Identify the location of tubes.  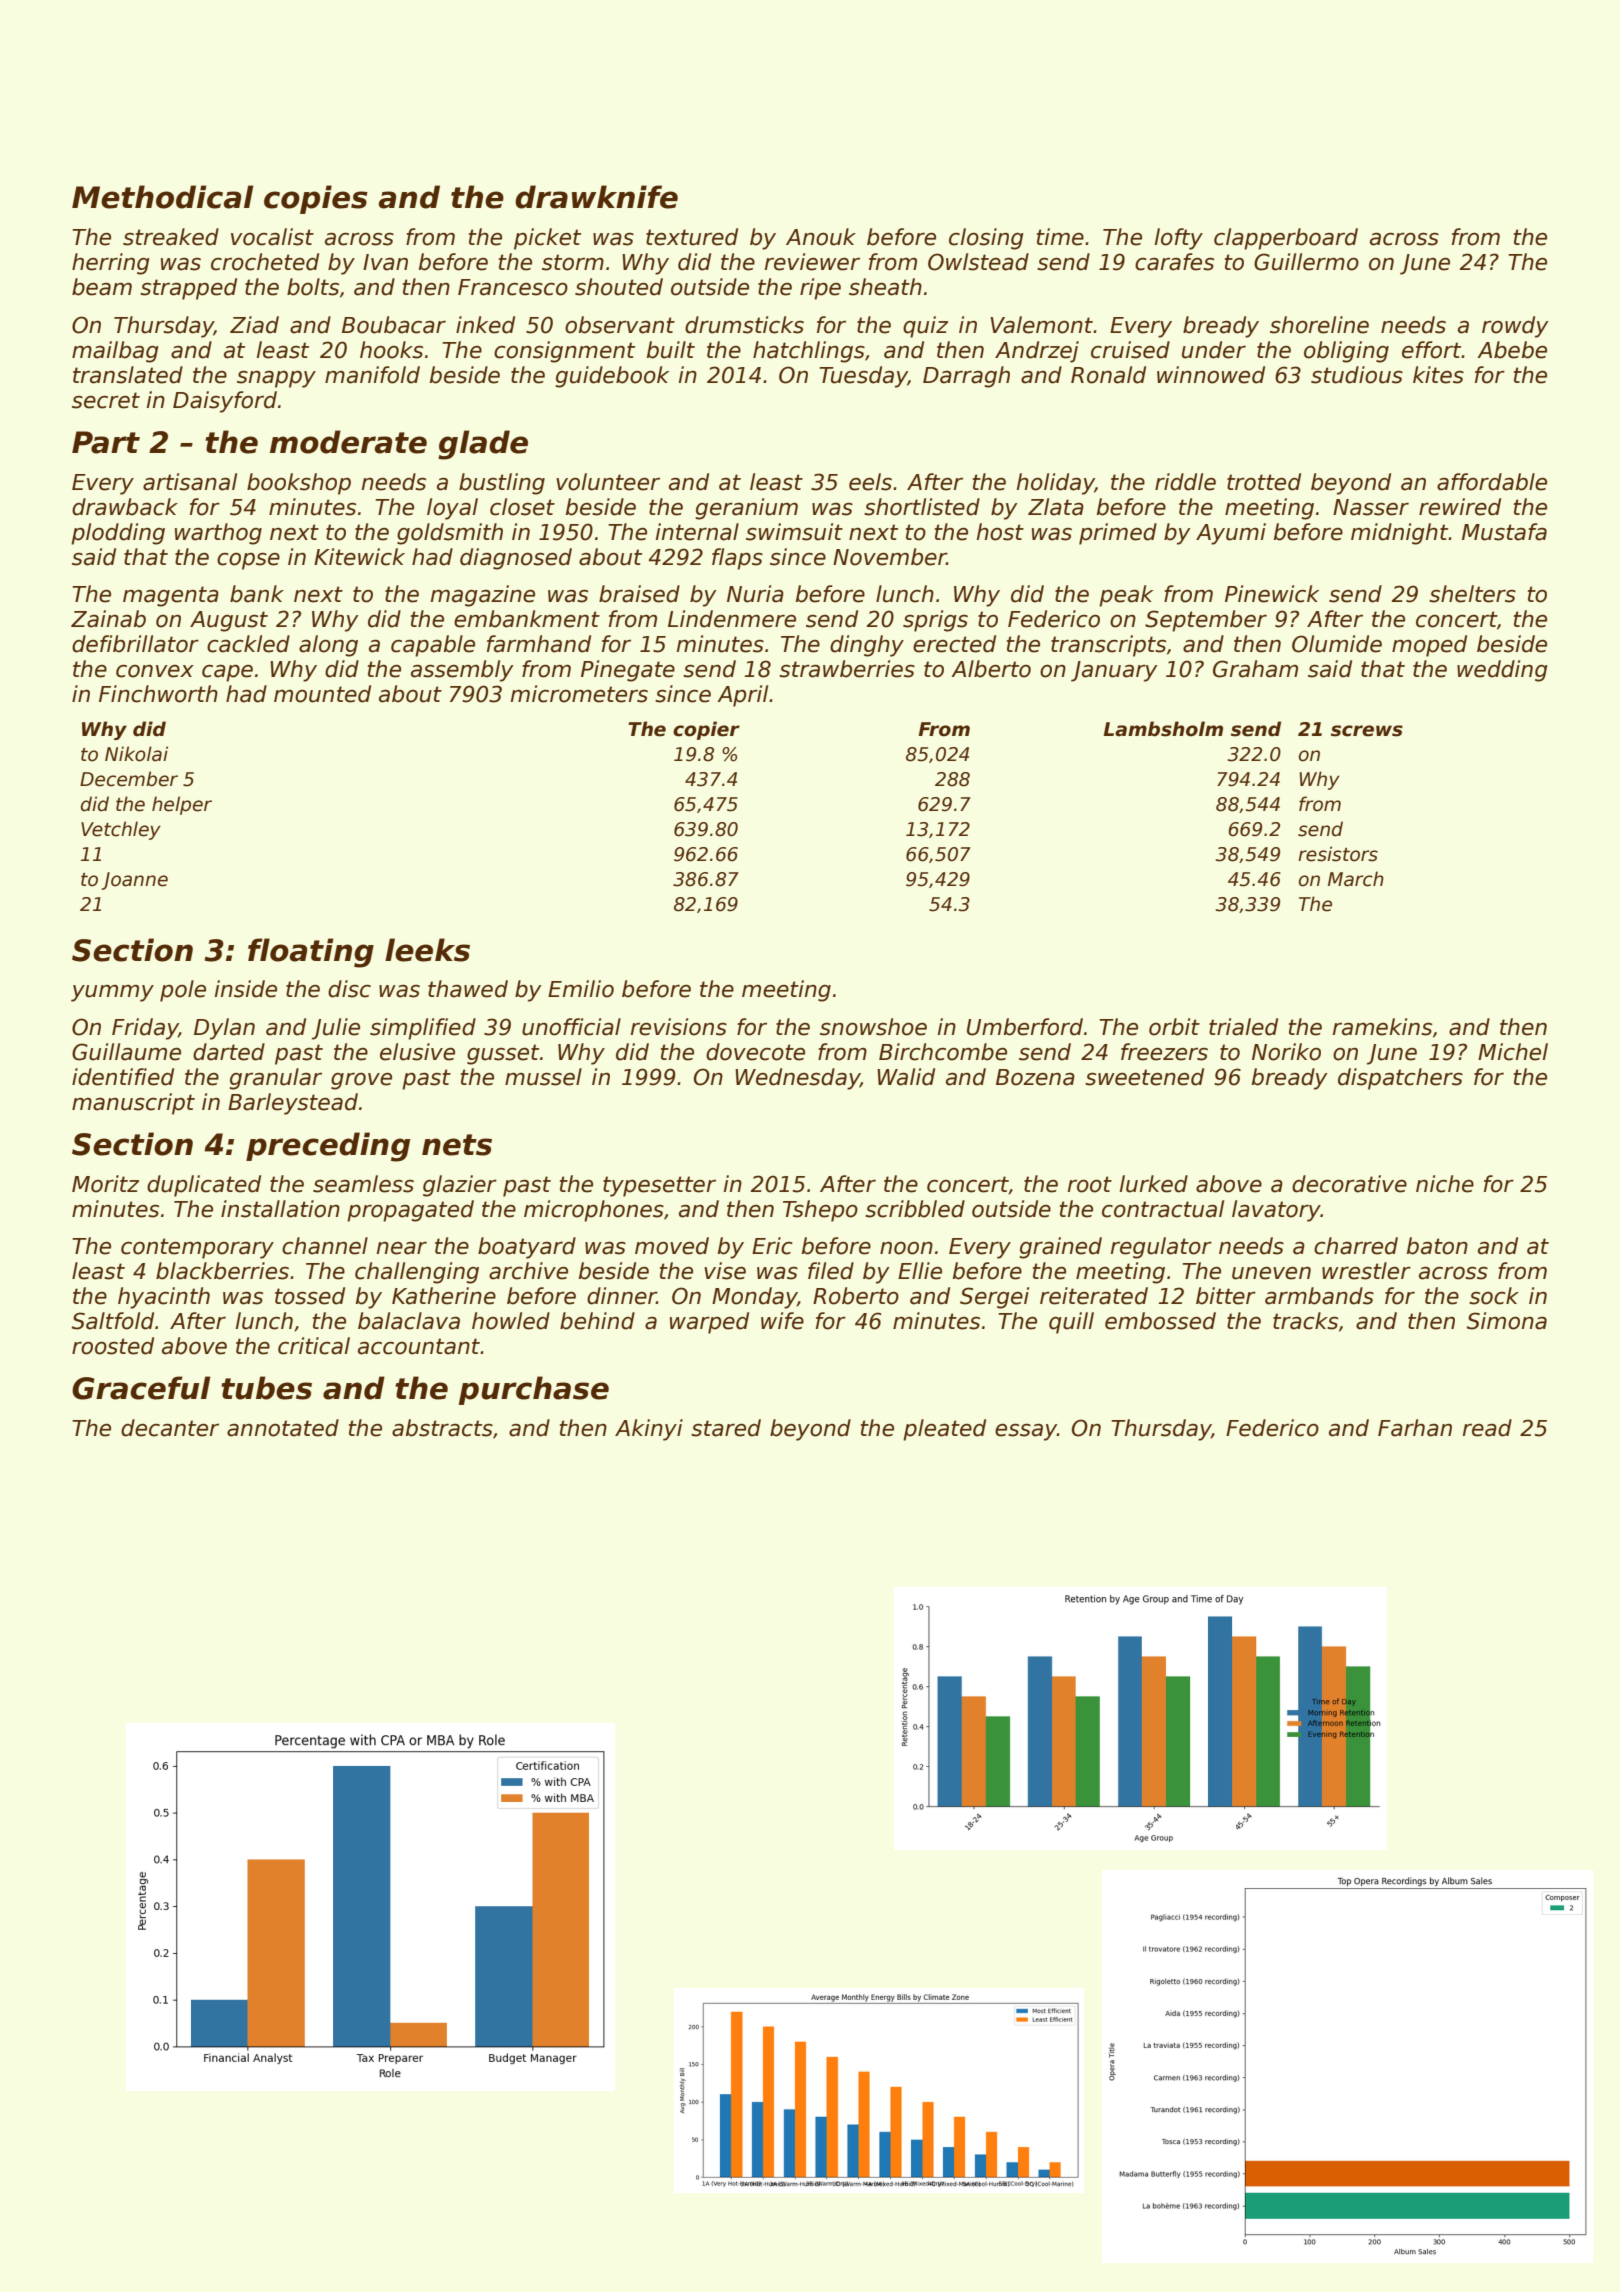
(266, 1388).
